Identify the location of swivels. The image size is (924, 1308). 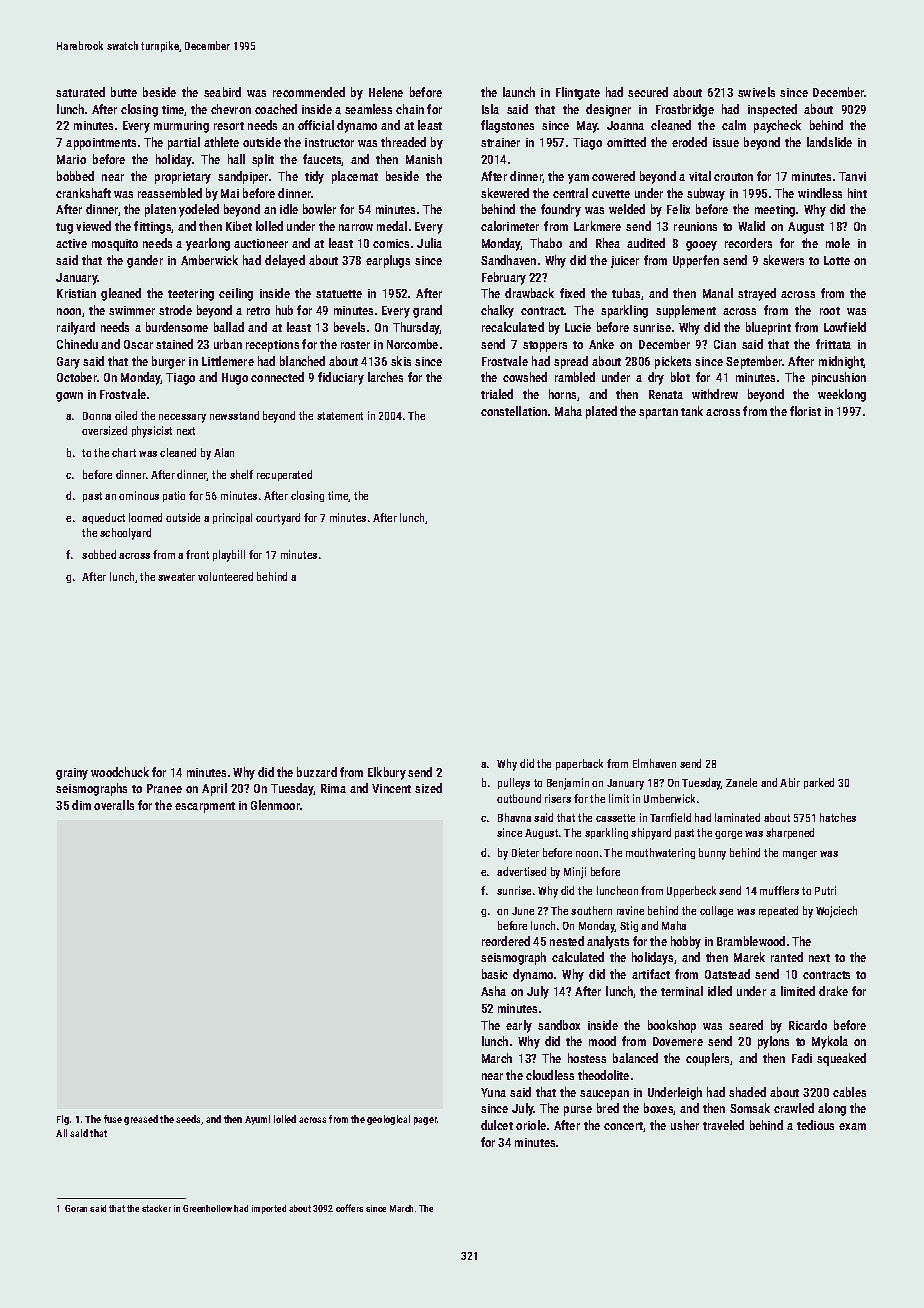
(756, 92).
